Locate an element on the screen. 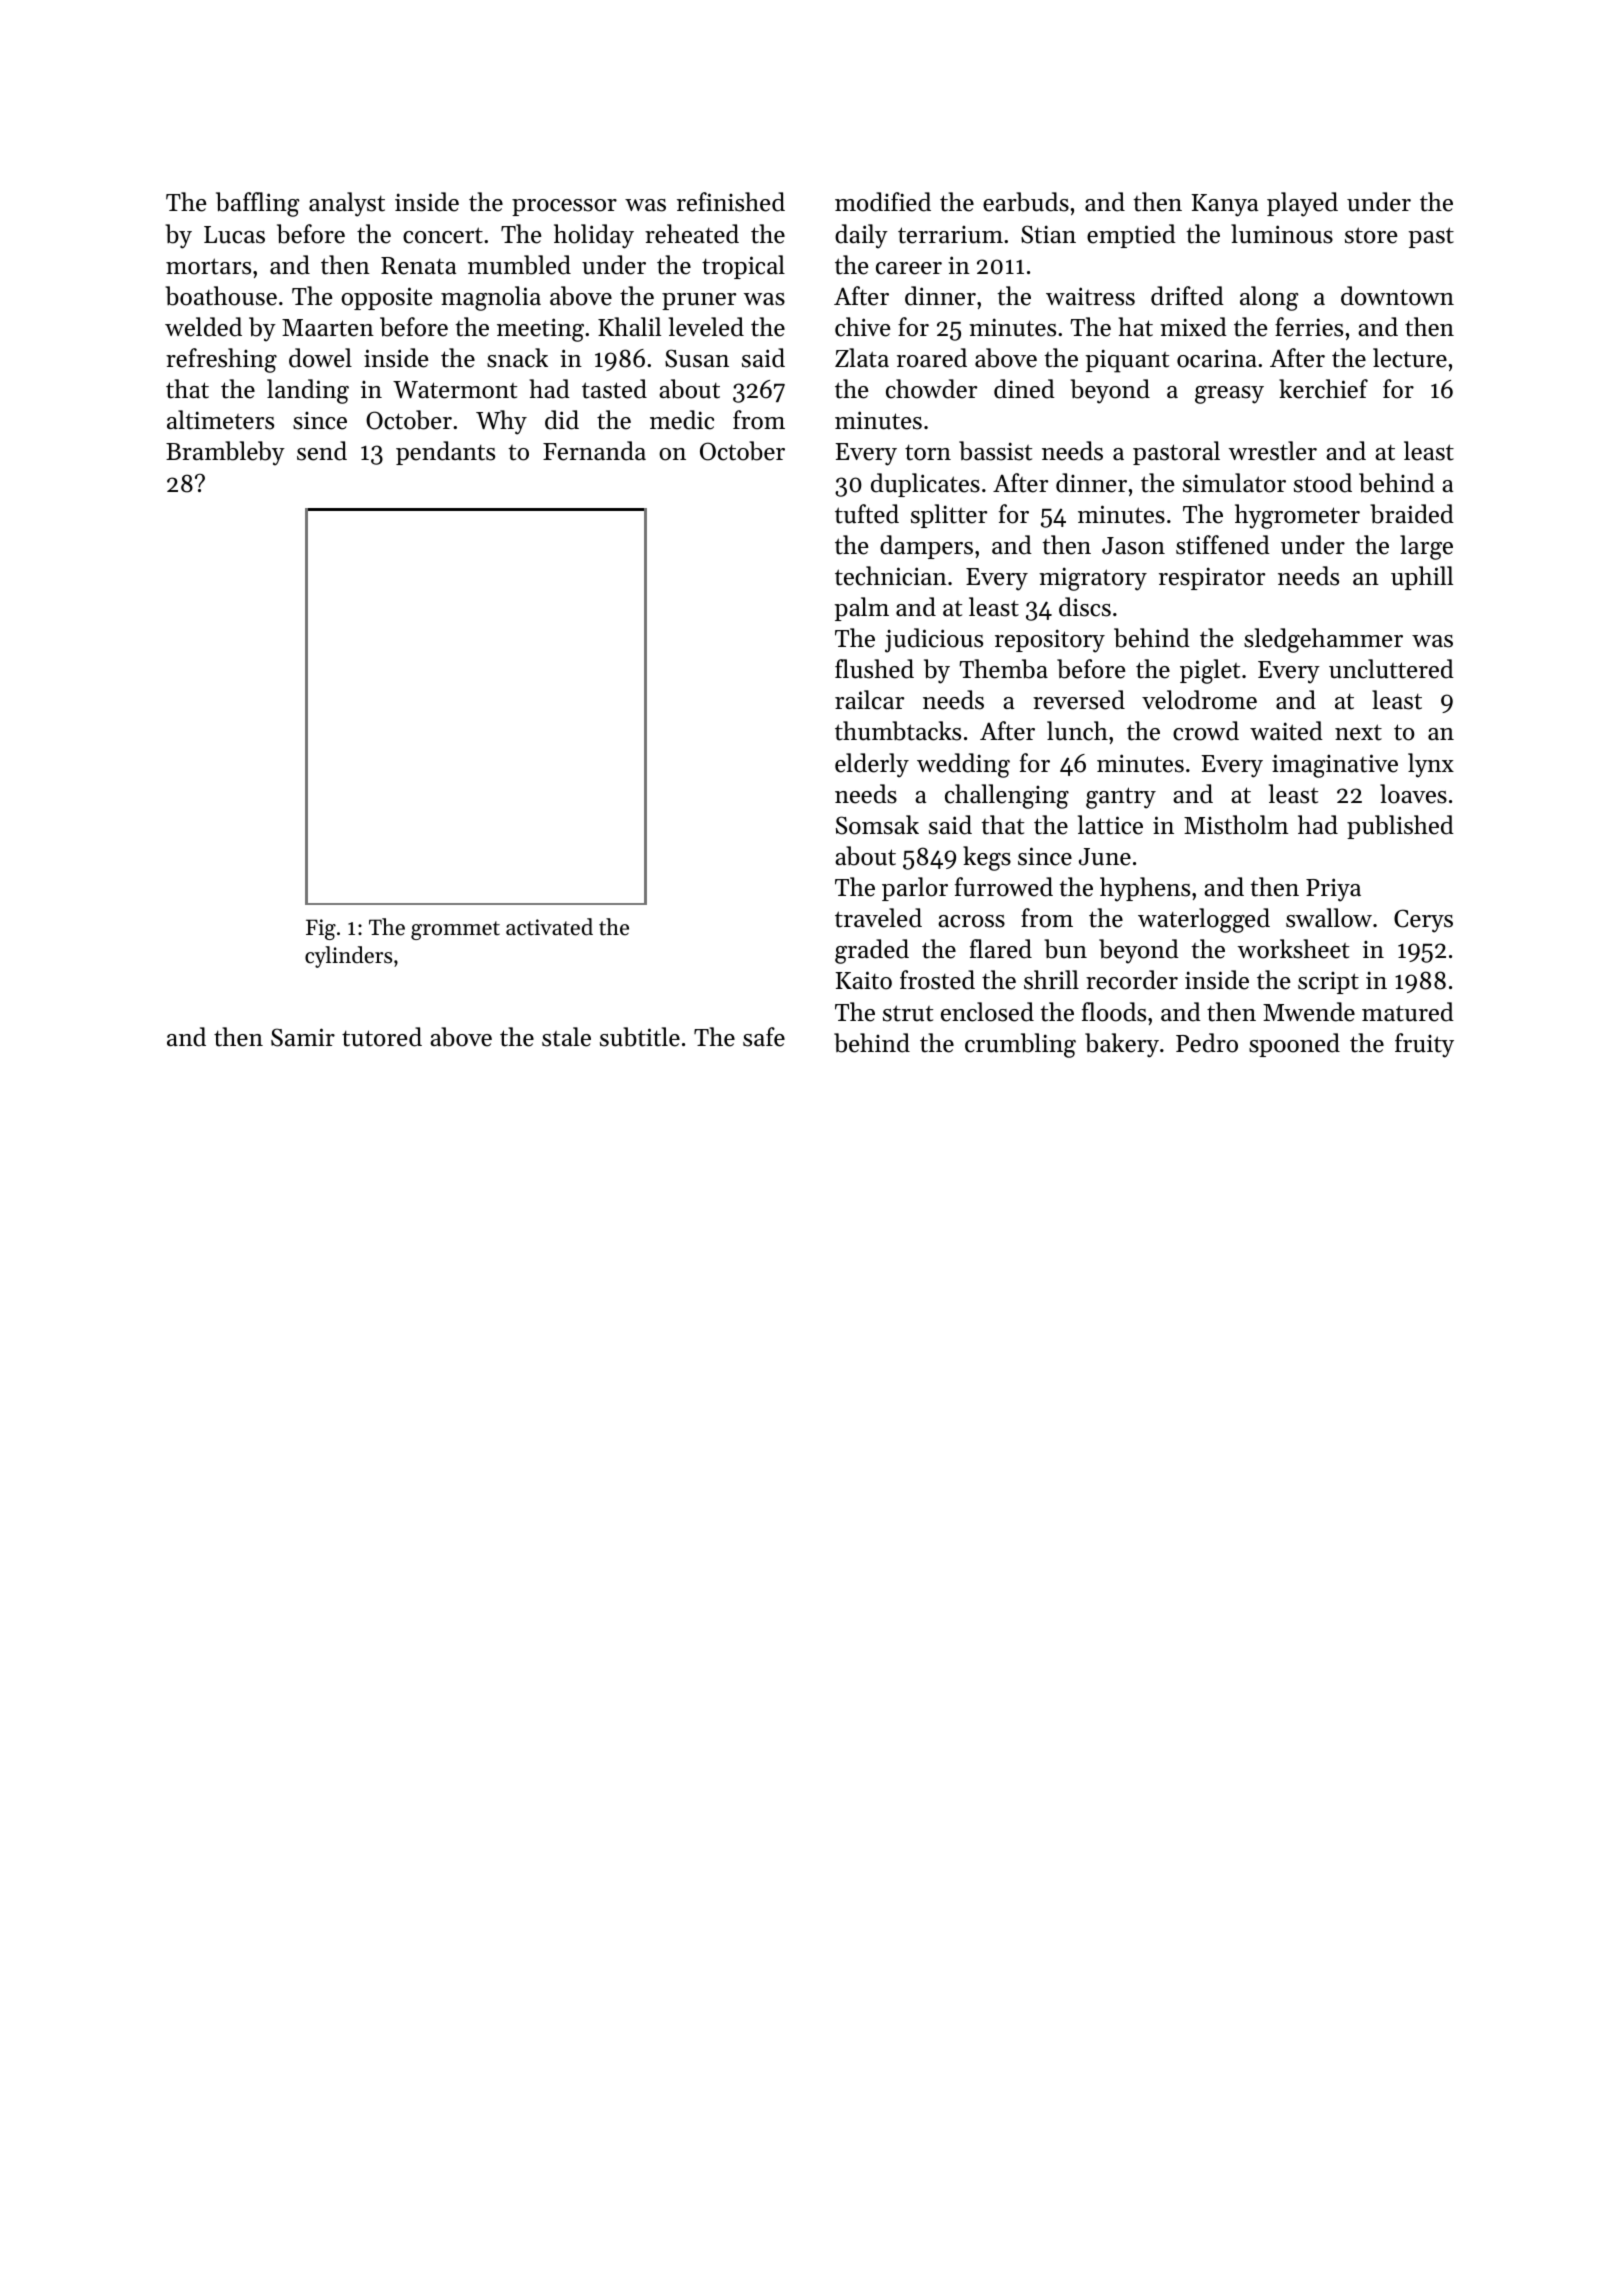  Somsak is located at coordinates (877, 825).
